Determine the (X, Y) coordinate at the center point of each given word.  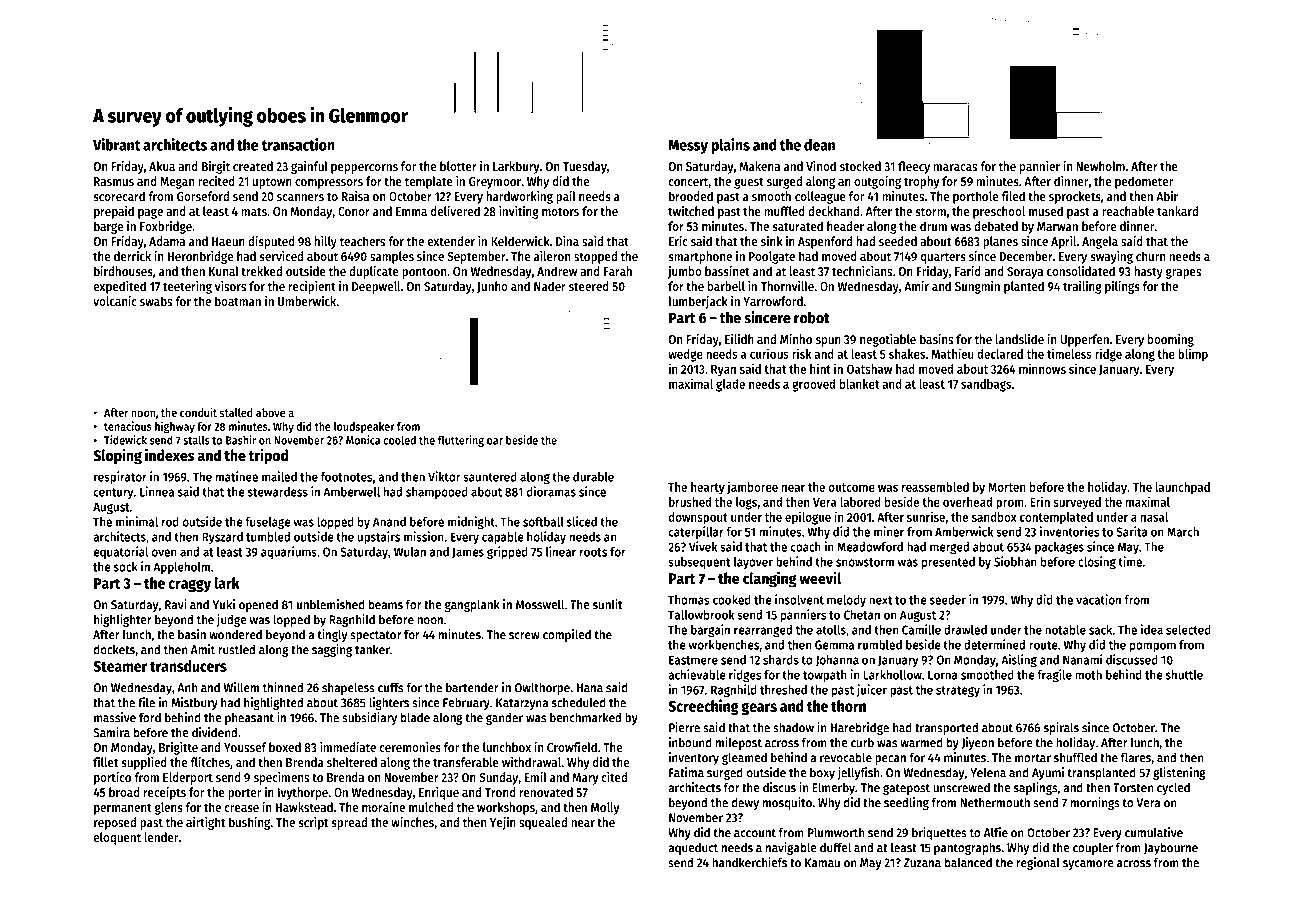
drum (933, 226)
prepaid (114, 212)
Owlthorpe (542, 688)
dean (819, 145)
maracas (955, 167)
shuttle (1184, 675)
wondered (235, 634)
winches (412, 822)
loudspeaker (364, 427)
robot (812, 318)
